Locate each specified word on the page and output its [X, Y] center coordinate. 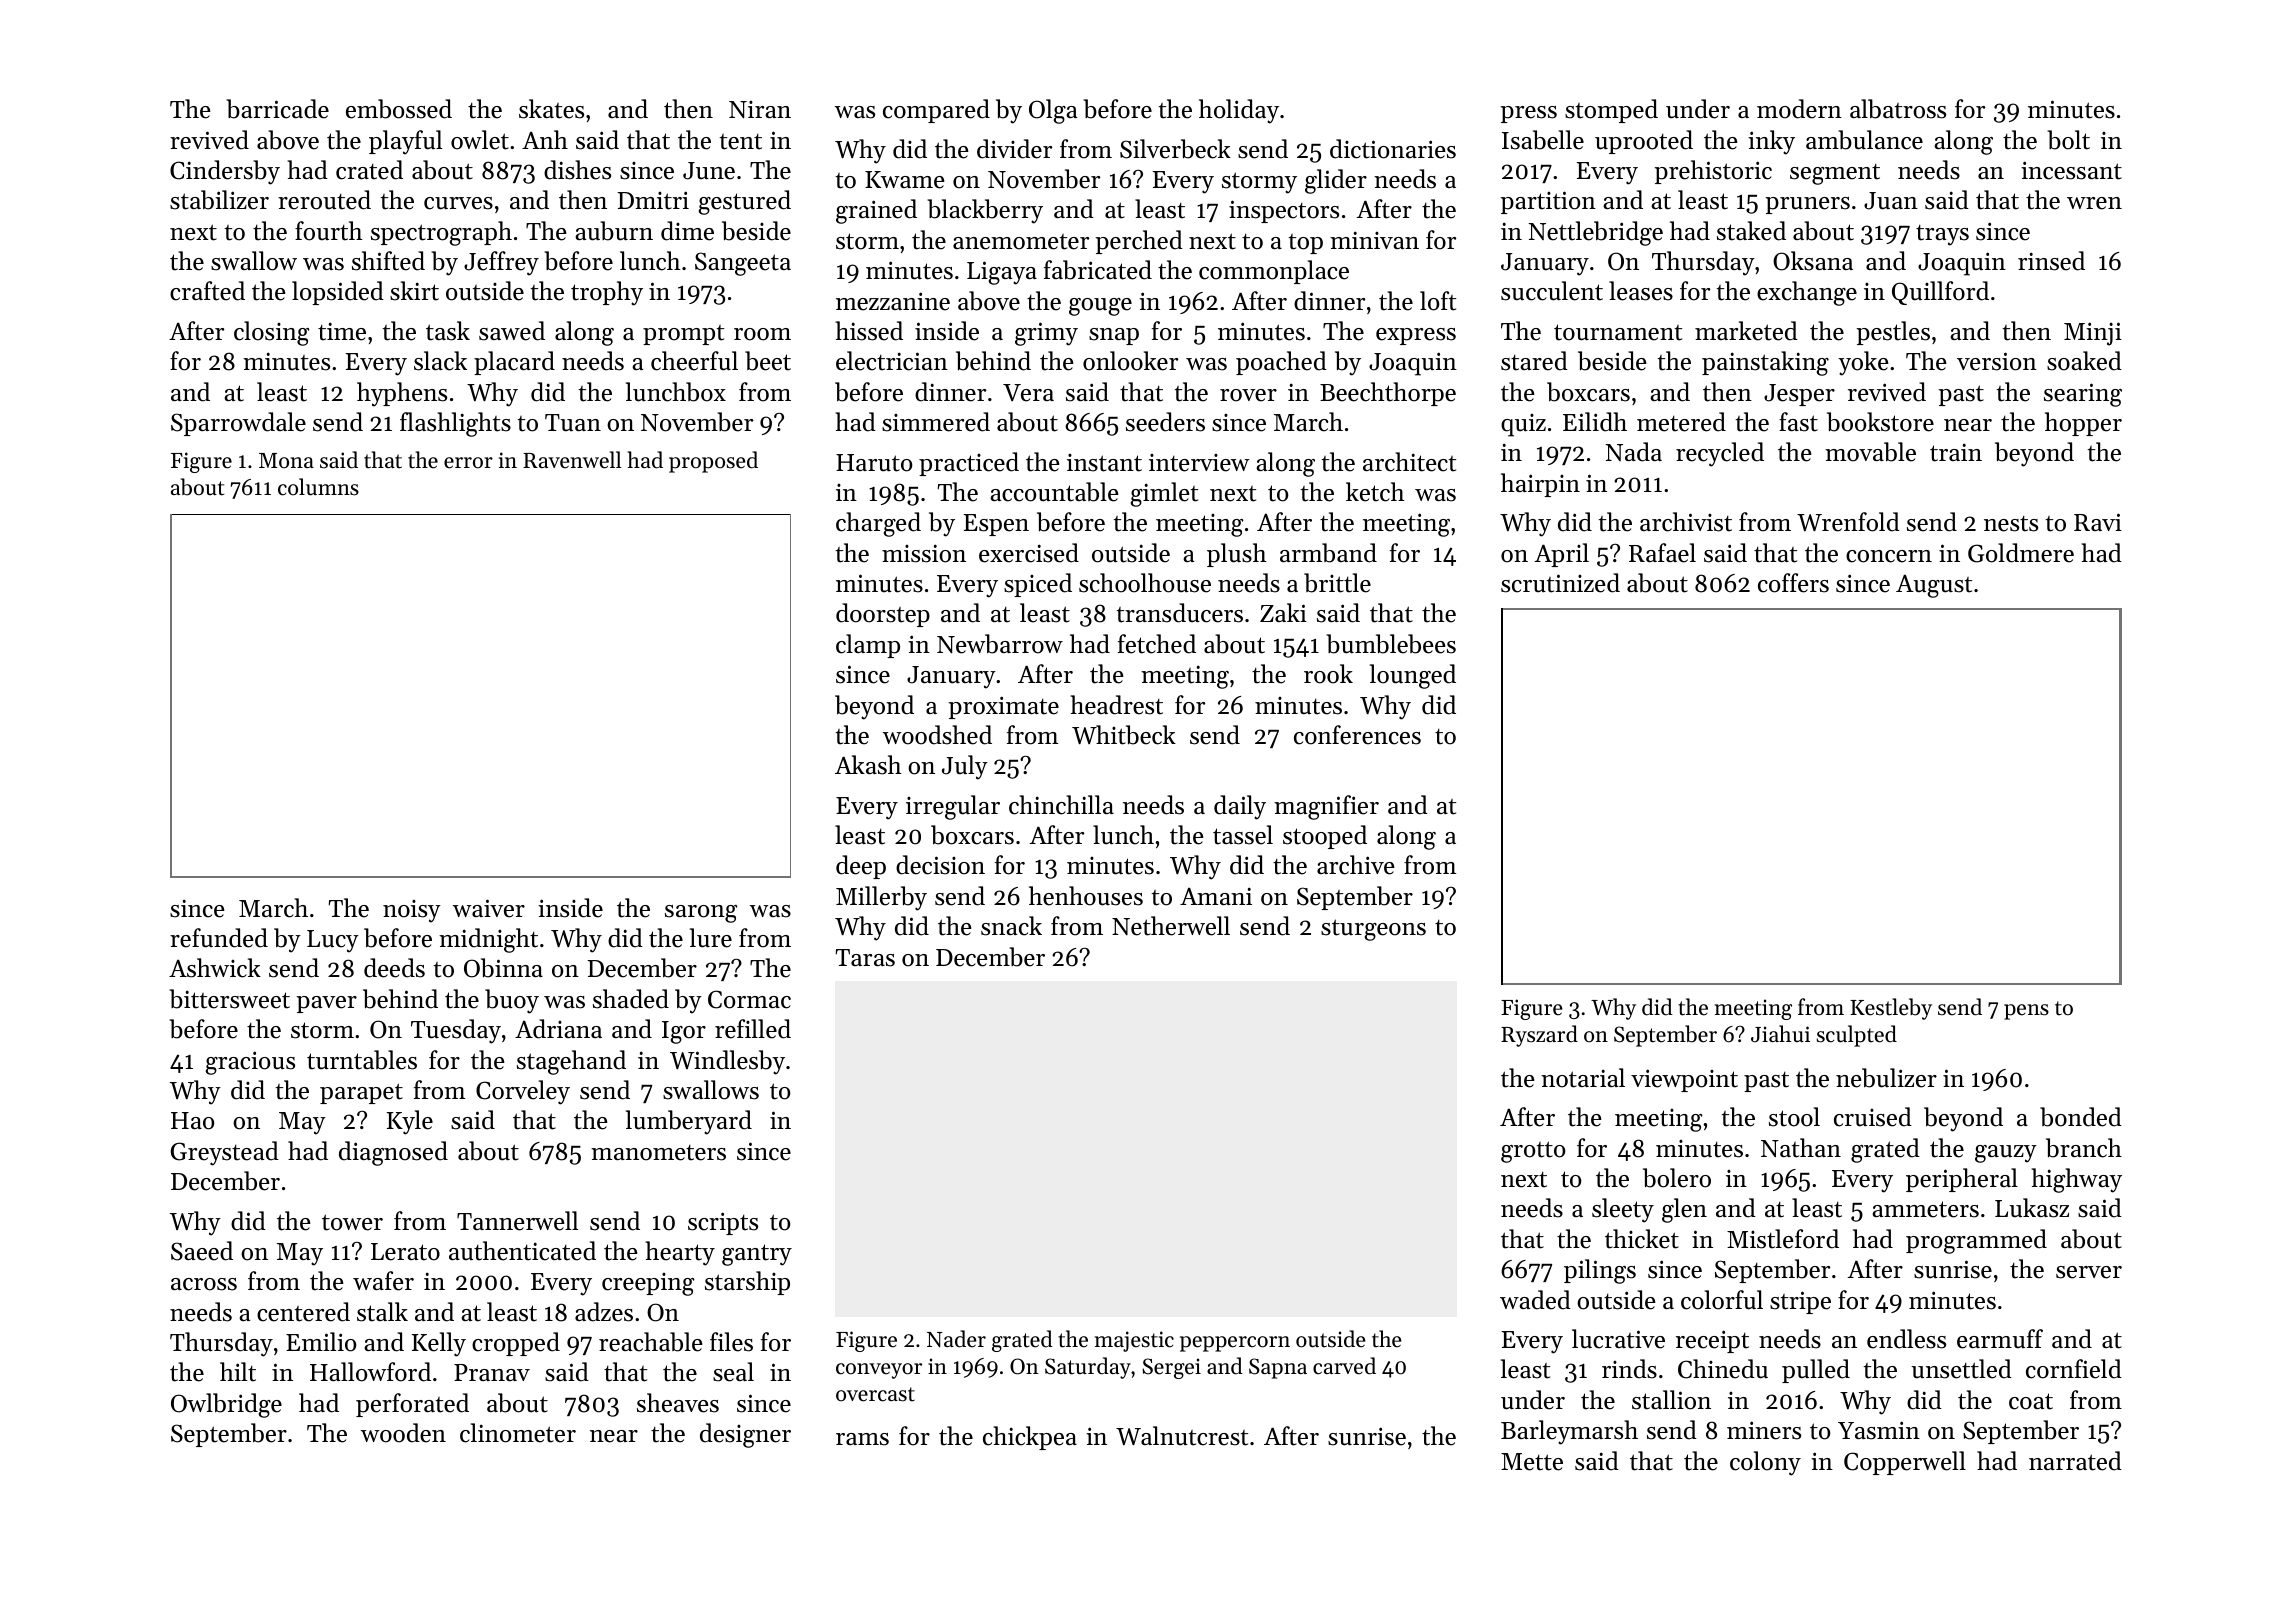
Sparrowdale [238, 424]
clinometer [518, 1433]
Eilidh [1595, 422]
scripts [723, 1223]
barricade [277, 109]
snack [1011, 926]
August [1934, 586]
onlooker [1130, 361]
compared [936, 111]
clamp [868, 646]
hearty [680, 1253]
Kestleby [1891, 1009]
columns [318, 487]
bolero [1677, 1178]
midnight [488, 940]
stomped [1611, 111]
